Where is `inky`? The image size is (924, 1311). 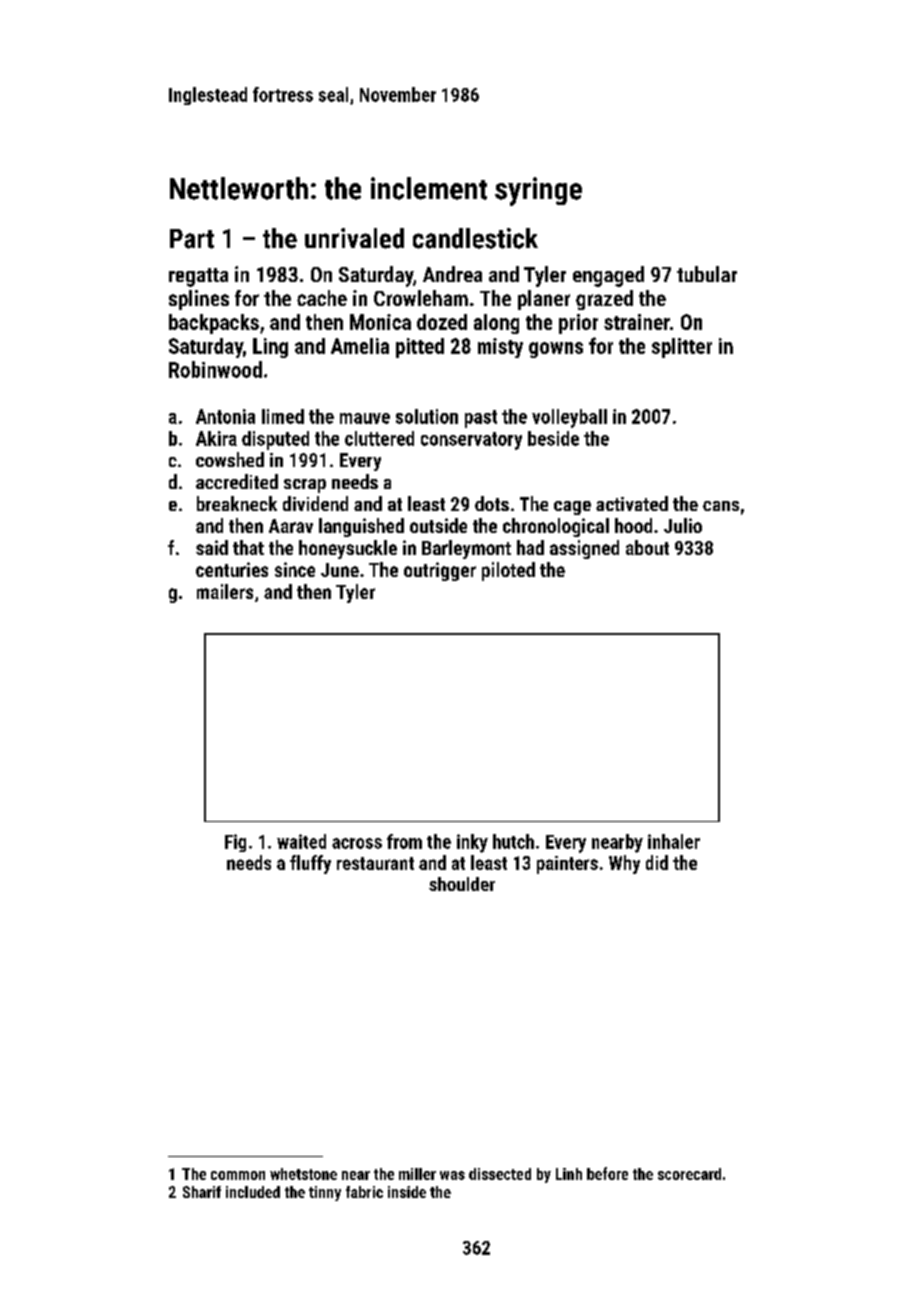 inky is located at coordinates (472, 843).
